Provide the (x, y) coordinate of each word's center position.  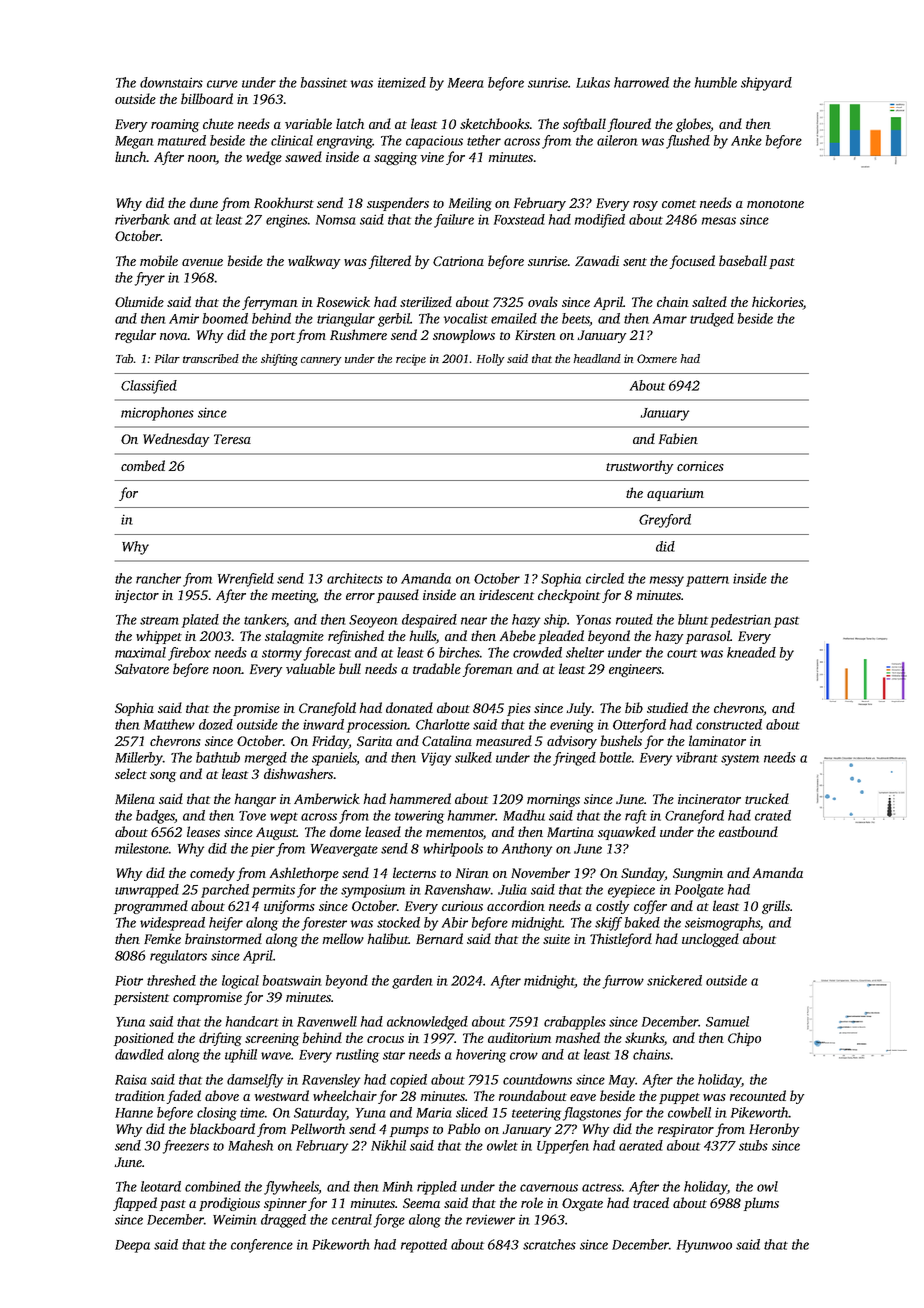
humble (716, 82)
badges (155, 817)
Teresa (232, 439)
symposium (373, 891)
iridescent (506, 594)
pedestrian (740, 621)
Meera (466, 83)
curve (222, 84)
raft (636, 817)
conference (262, 1246)
